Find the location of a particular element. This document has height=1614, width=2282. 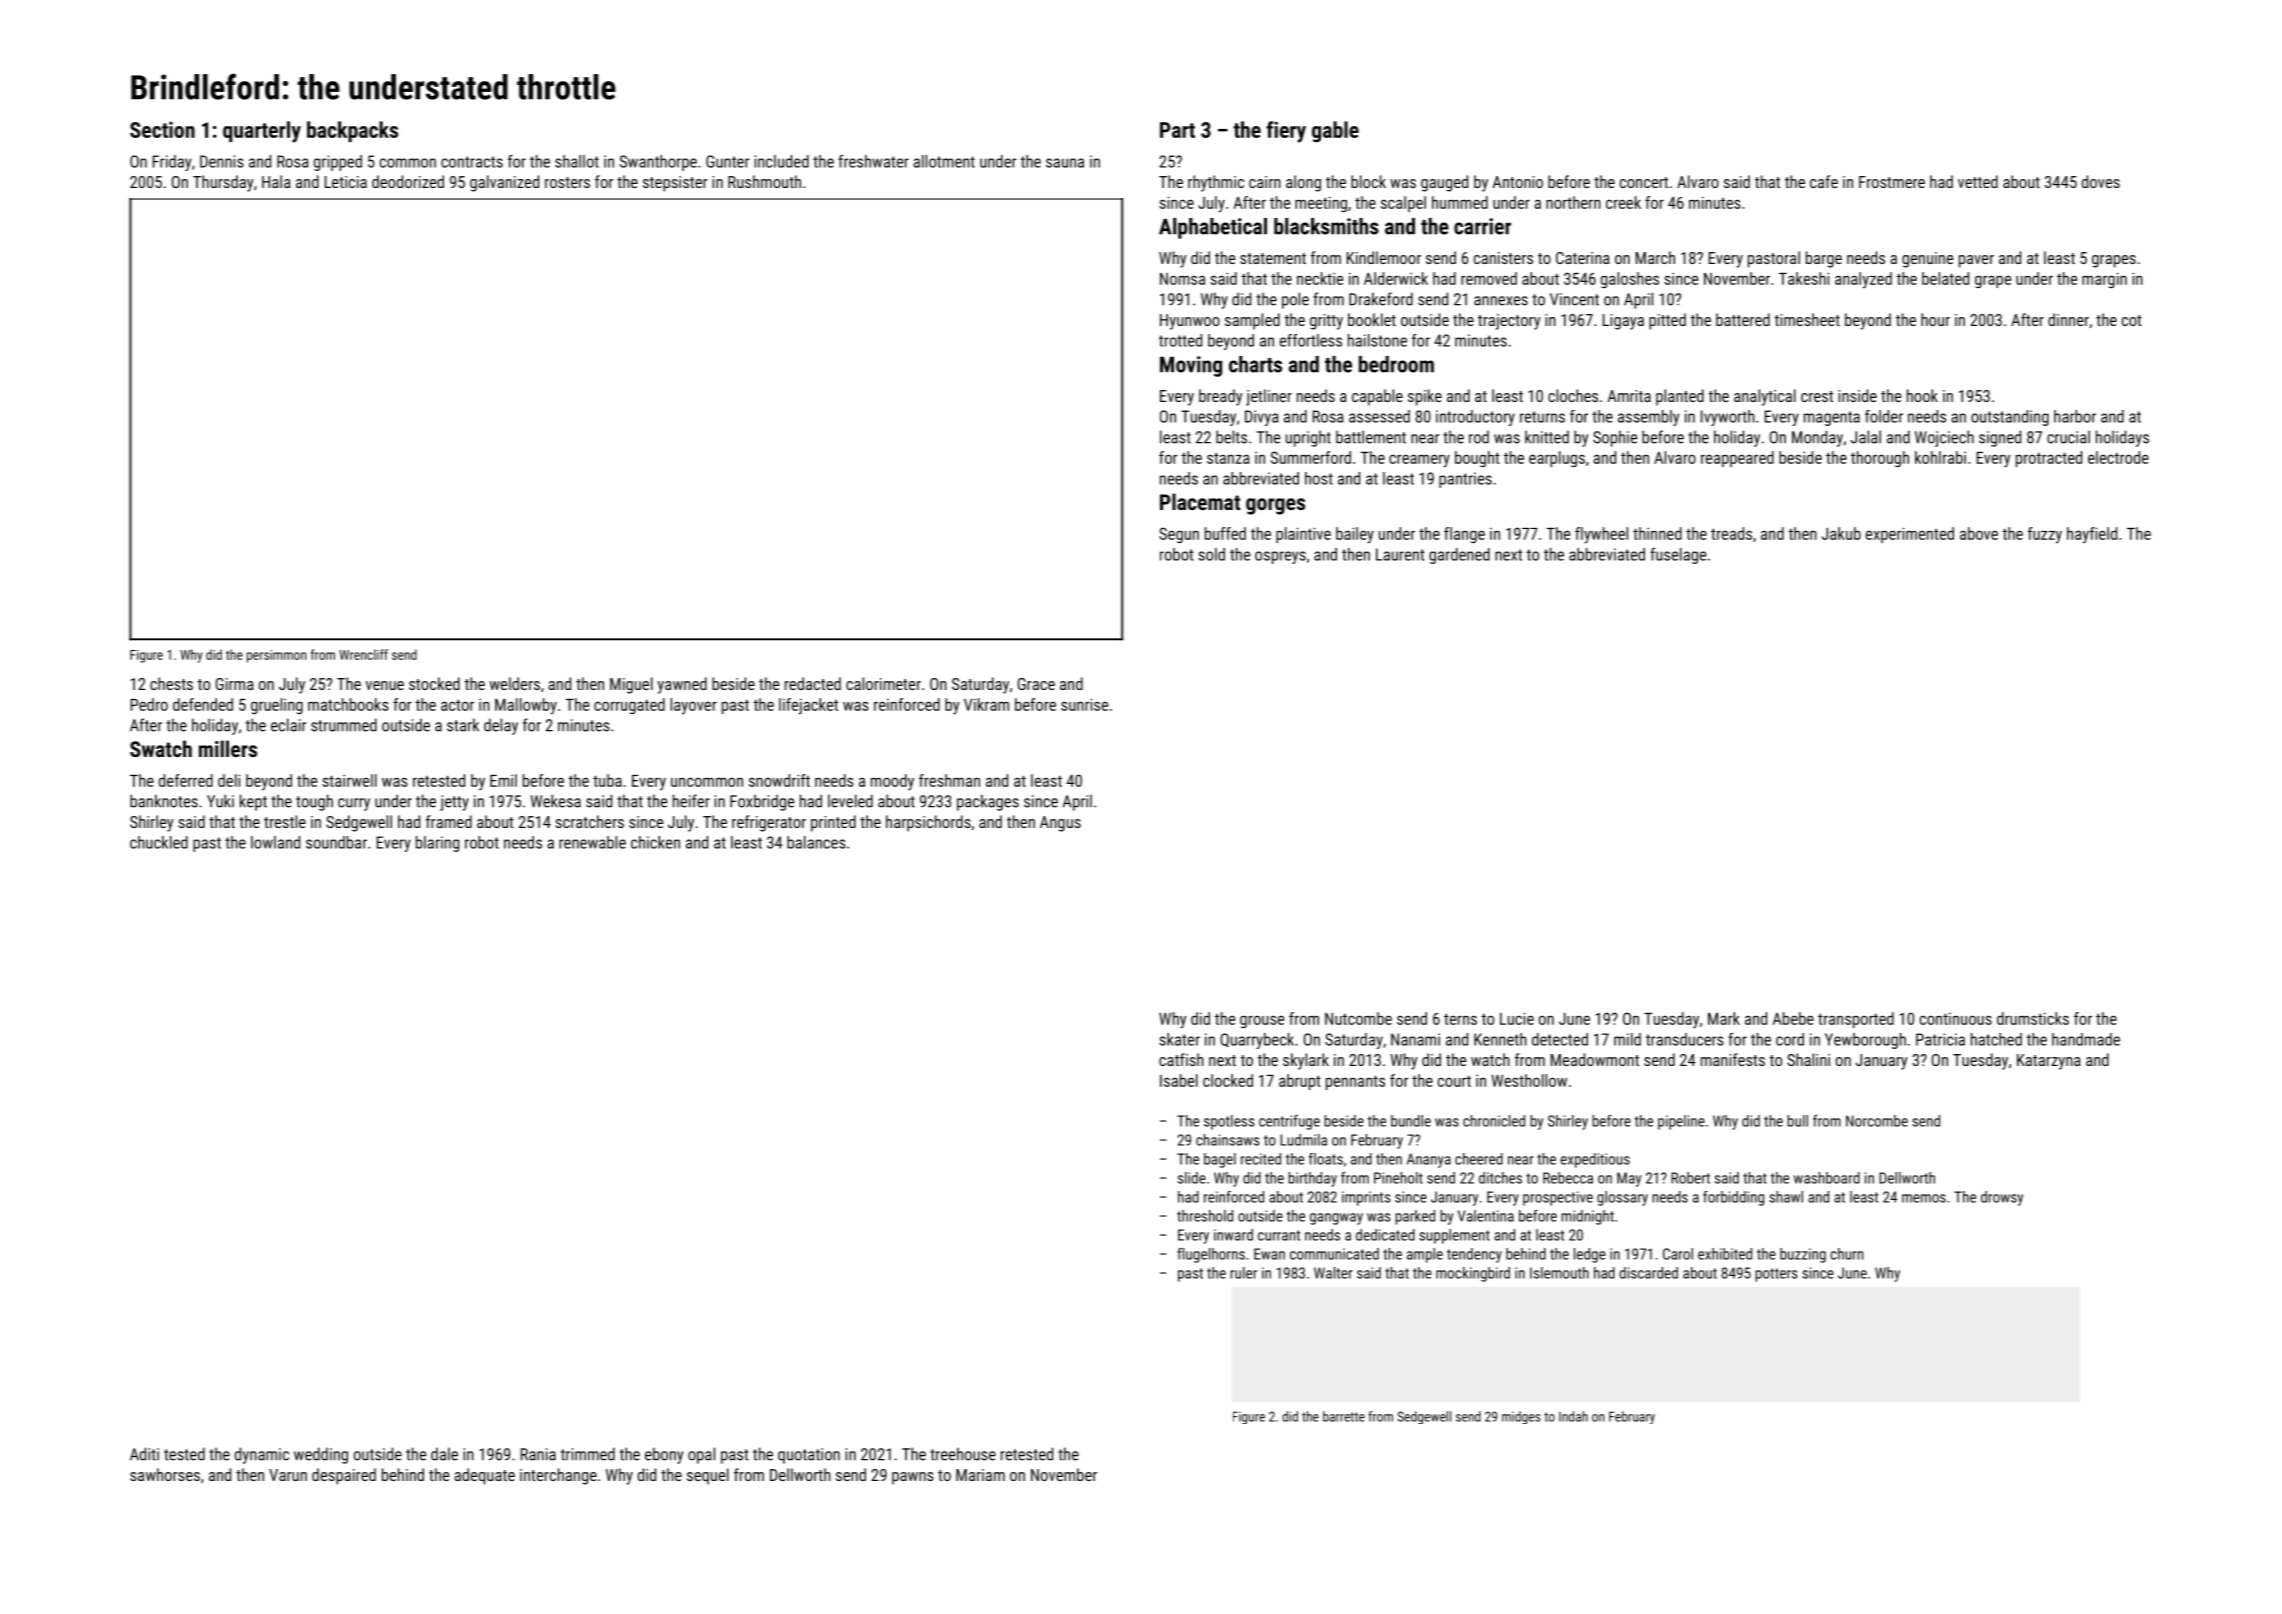

fiery is located at coordinates (1286, 132).
